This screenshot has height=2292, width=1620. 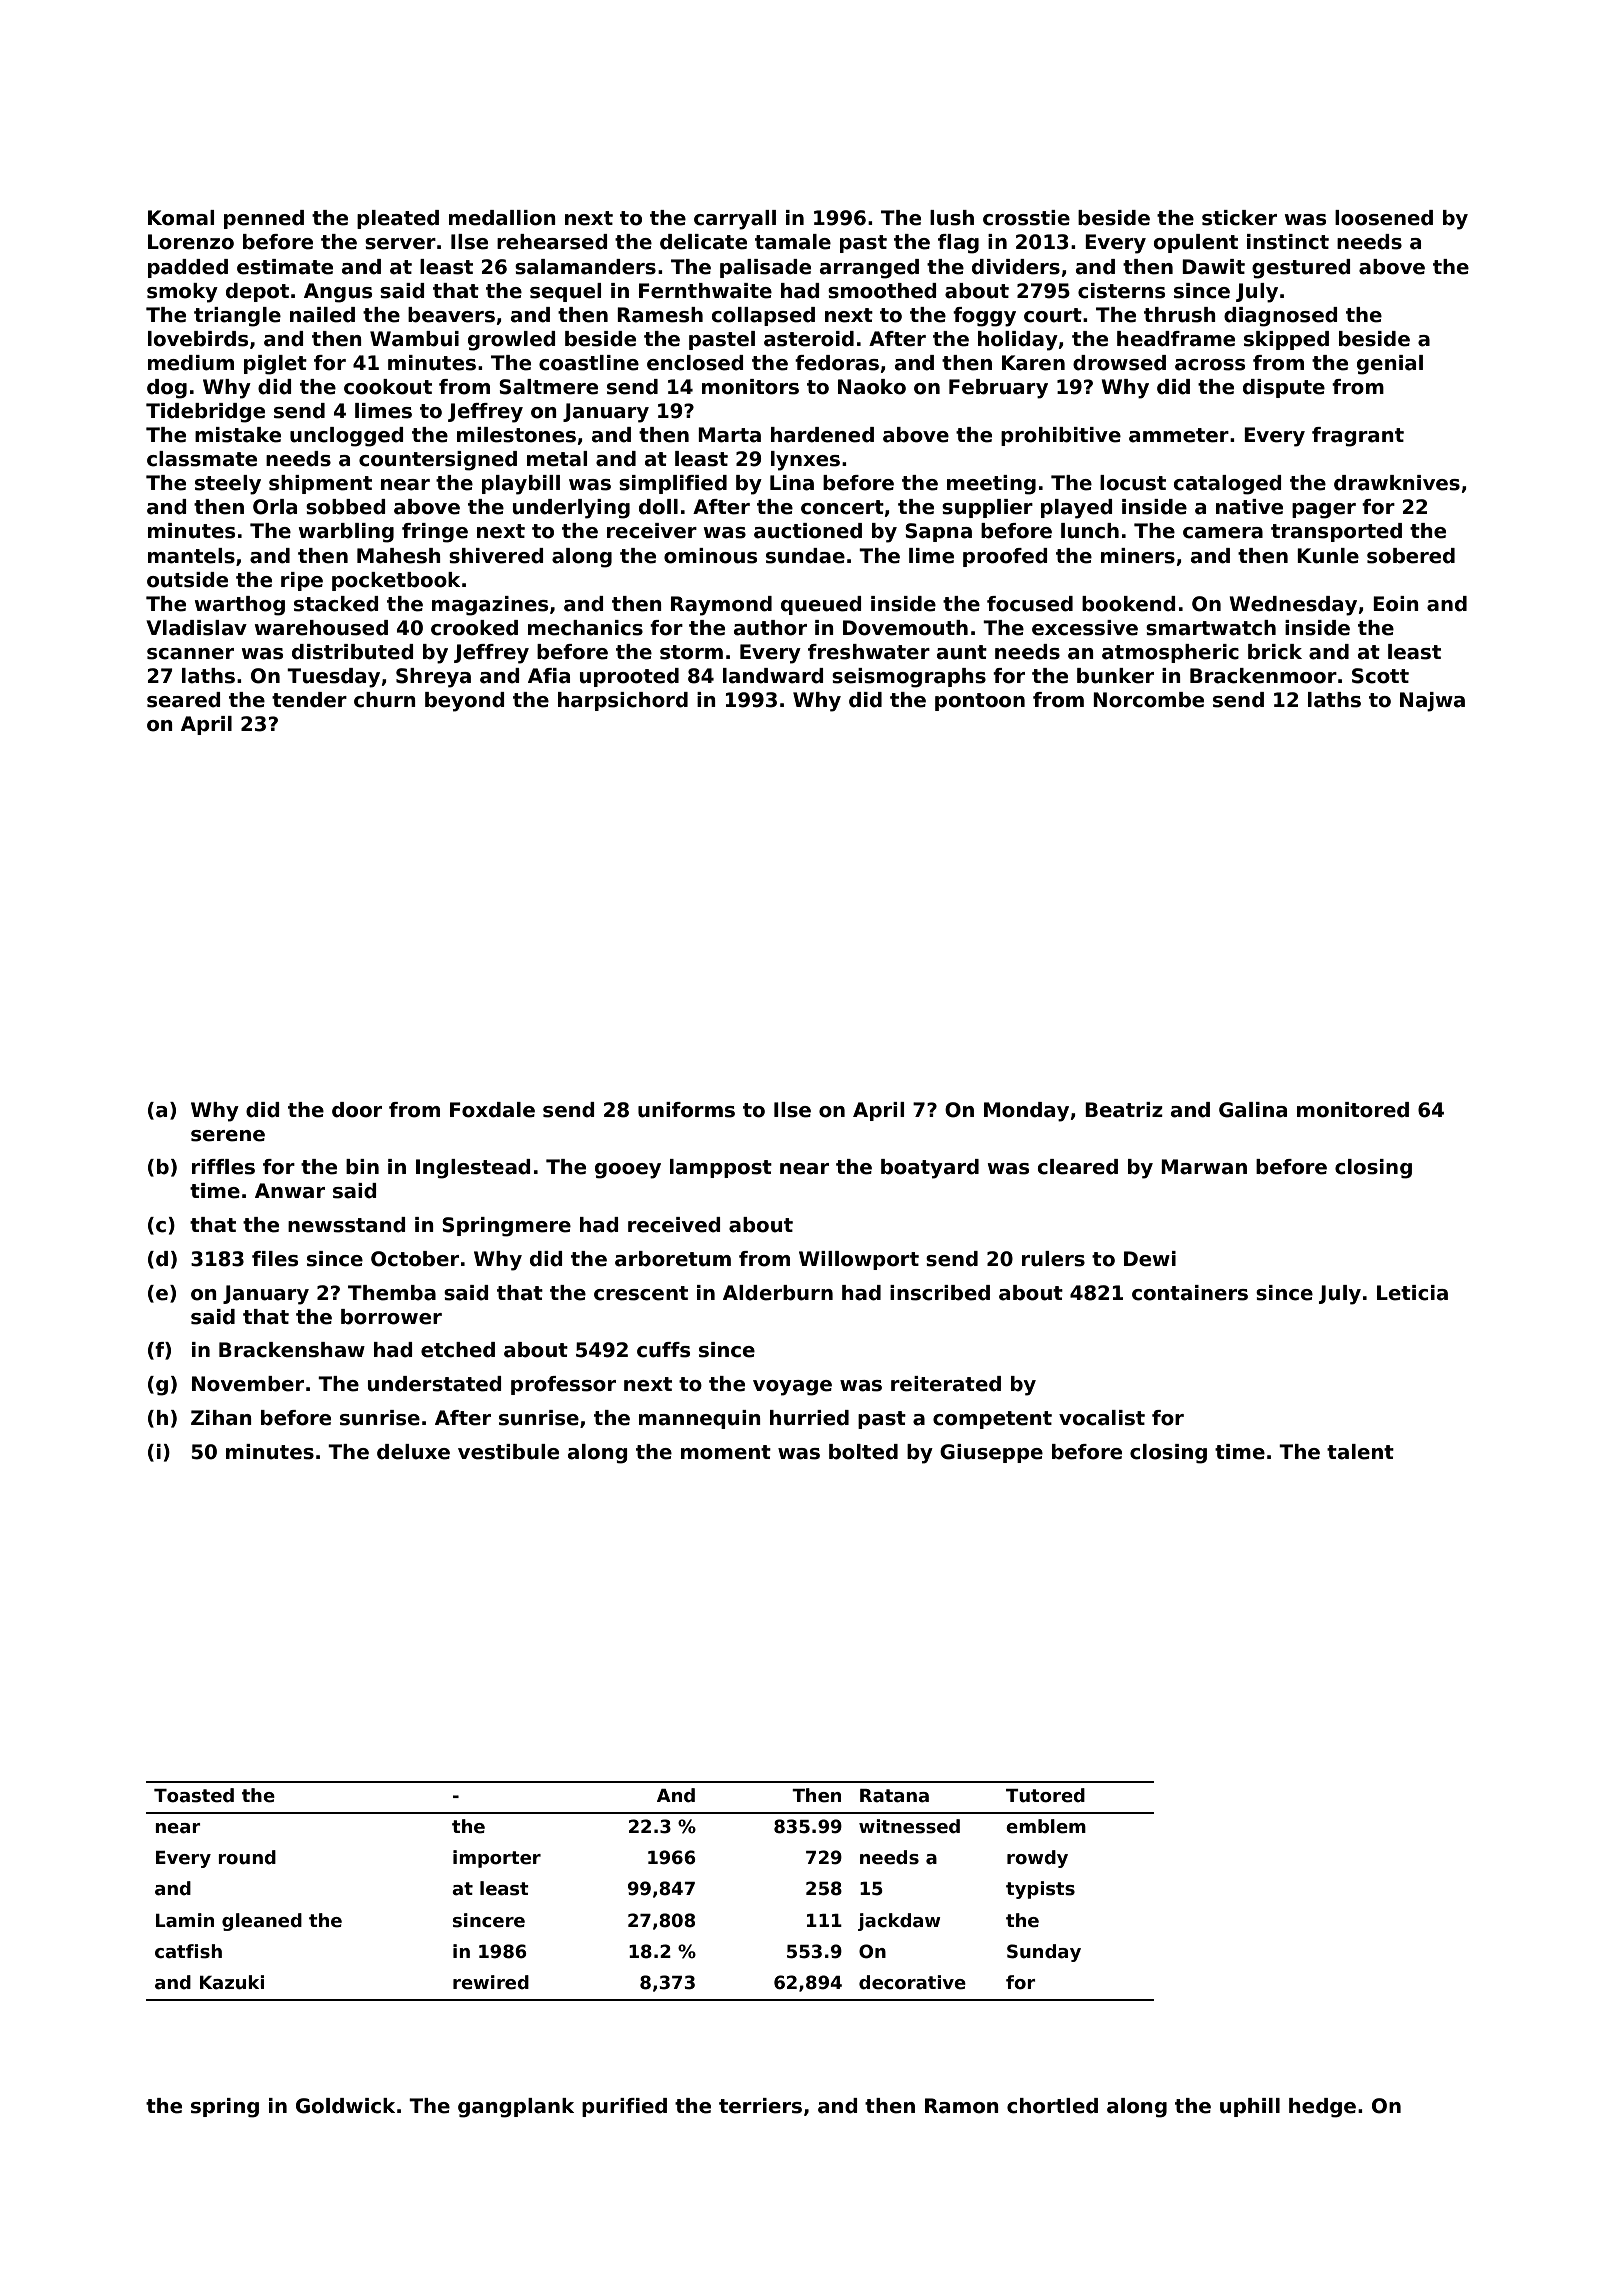 I want to click on importer, so click(x=497, y=1859).
